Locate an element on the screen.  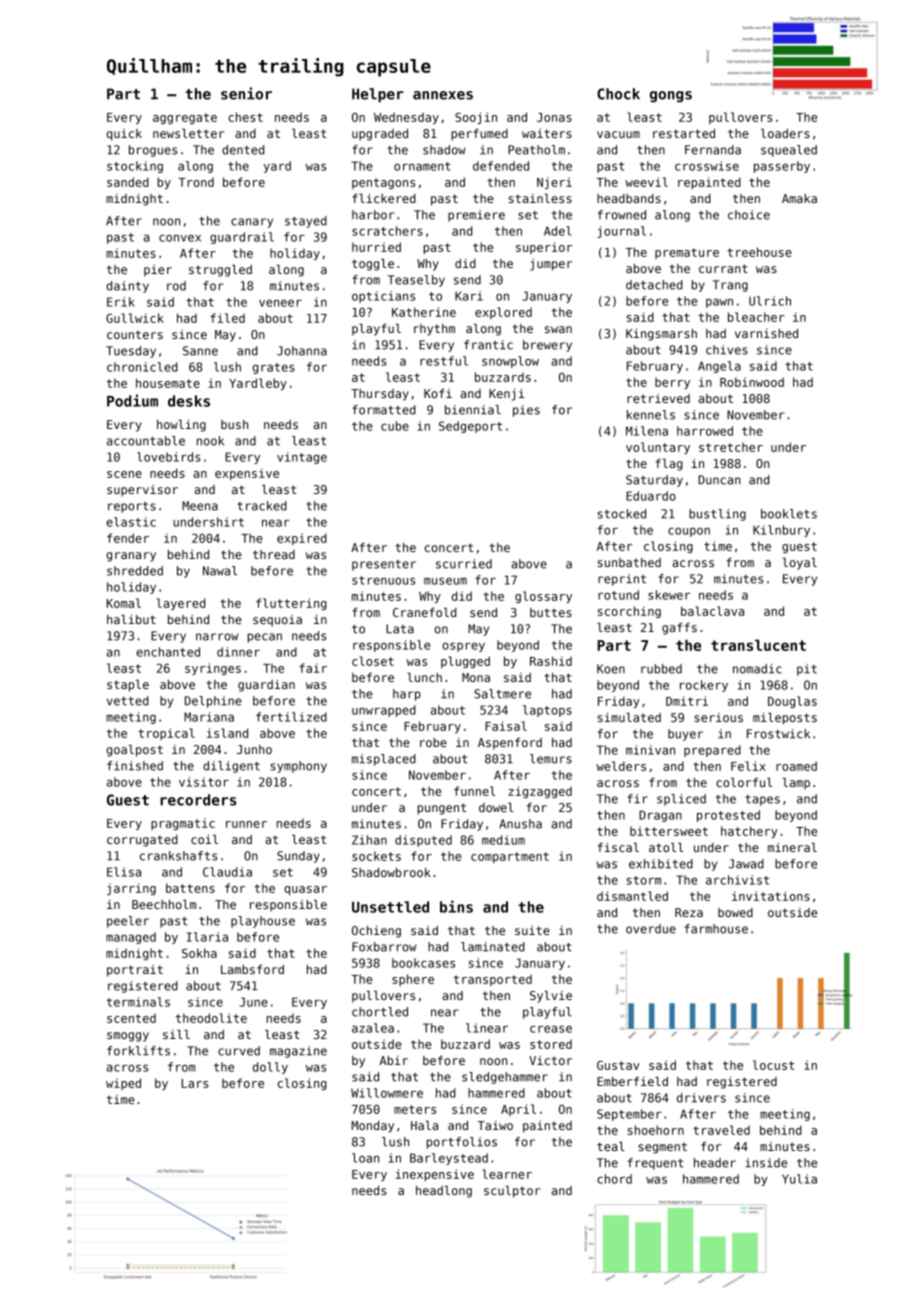
restarted is located at coordinates (684, 133).
